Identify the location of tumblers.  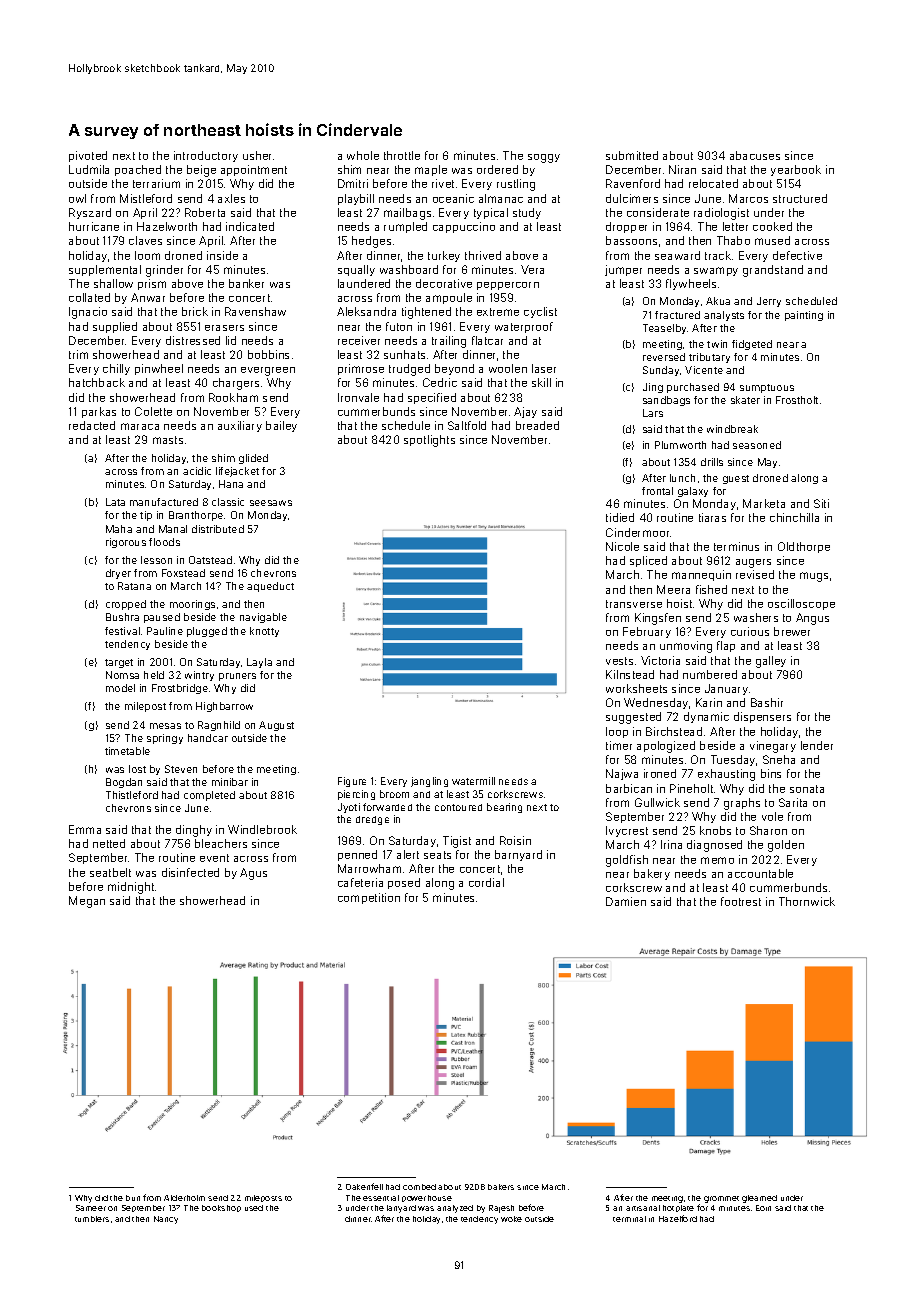
(92, 1219).
